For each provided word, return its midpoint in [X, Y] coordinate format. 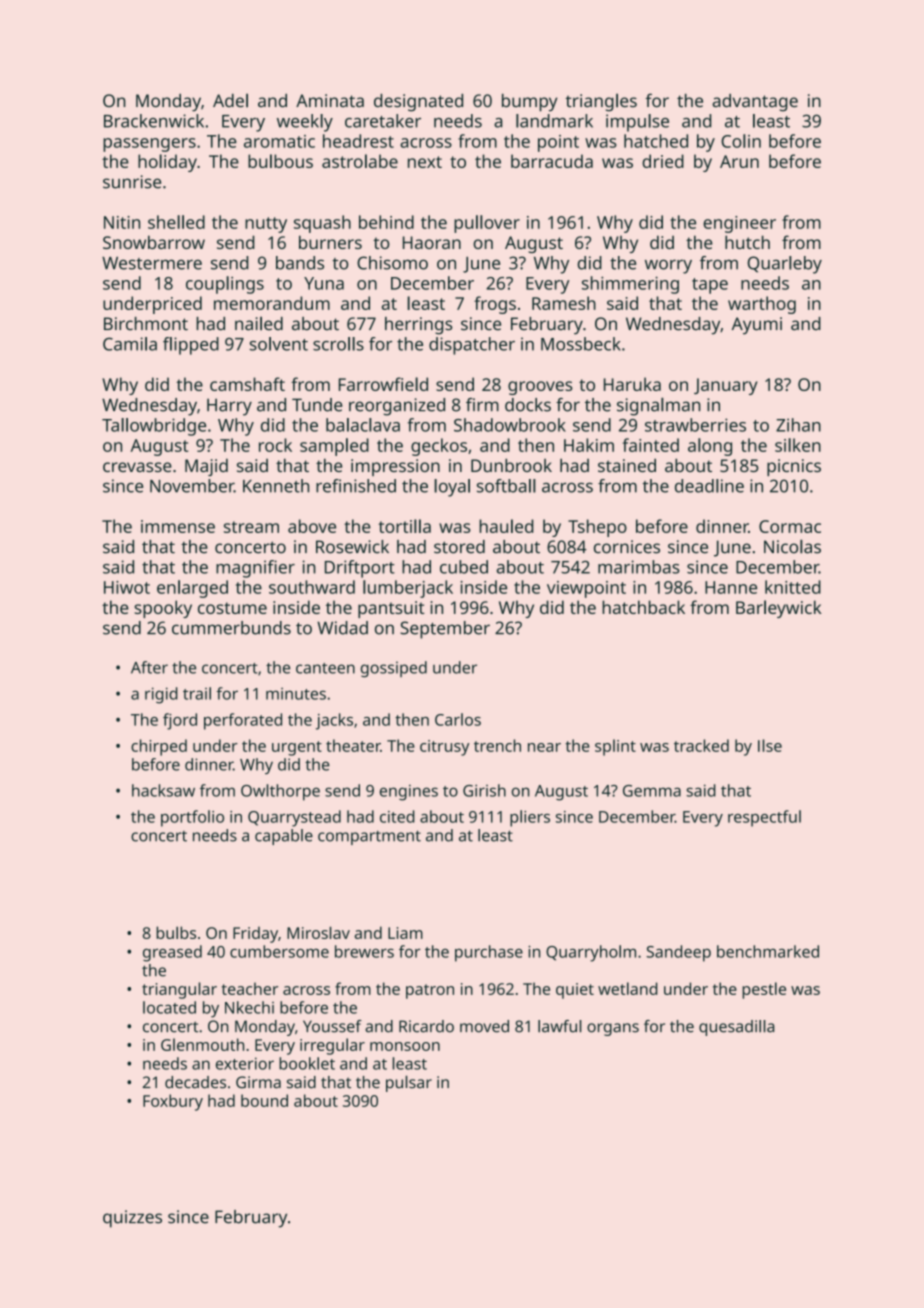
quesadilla [736, 1028]
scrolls [338, 344]
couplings [225, 285]
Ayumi [757, 326]
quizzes [132, 1219]
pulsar [409, 1084]
